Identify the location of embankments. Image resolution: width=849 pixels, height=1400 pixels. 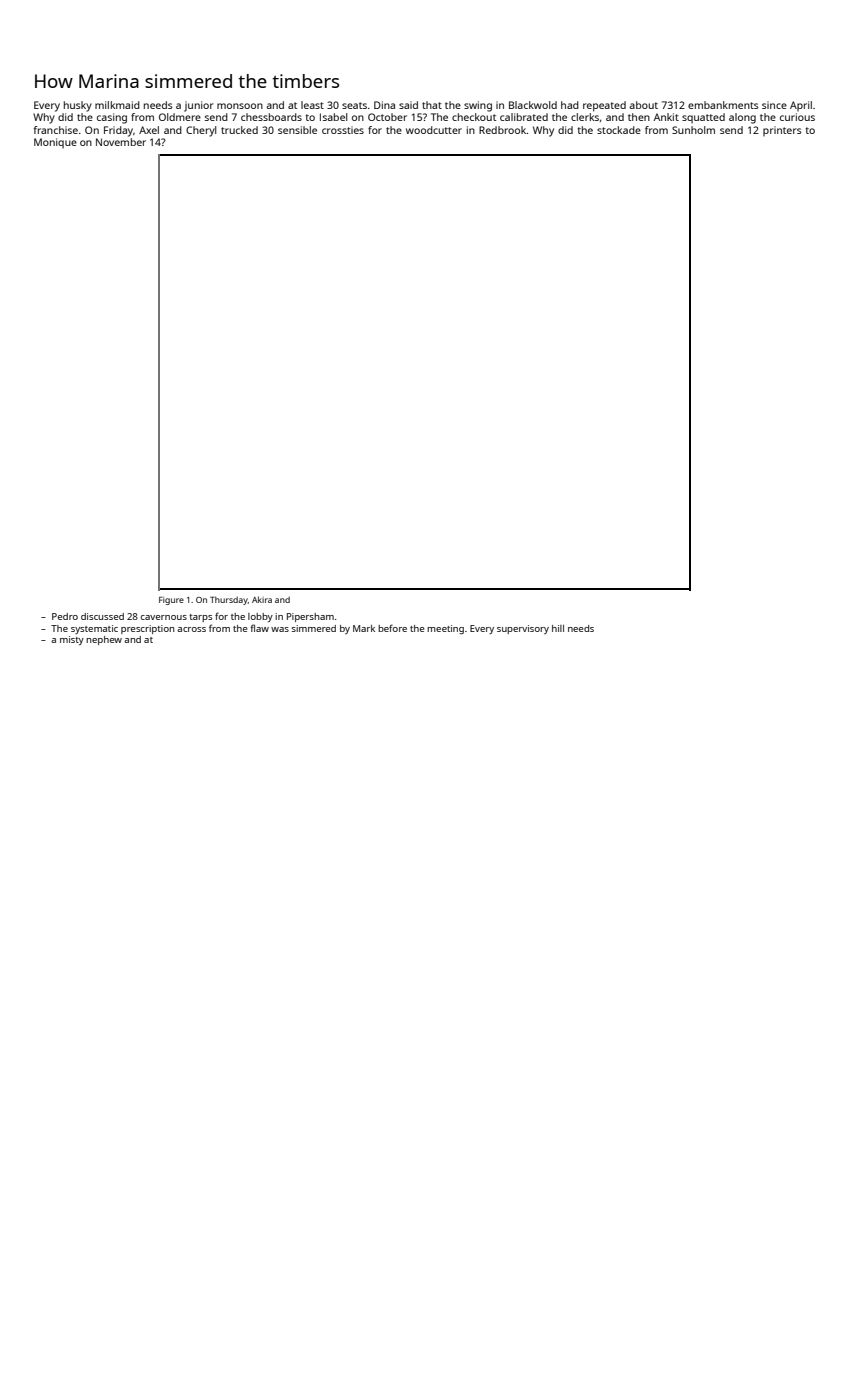
(723, 105).
